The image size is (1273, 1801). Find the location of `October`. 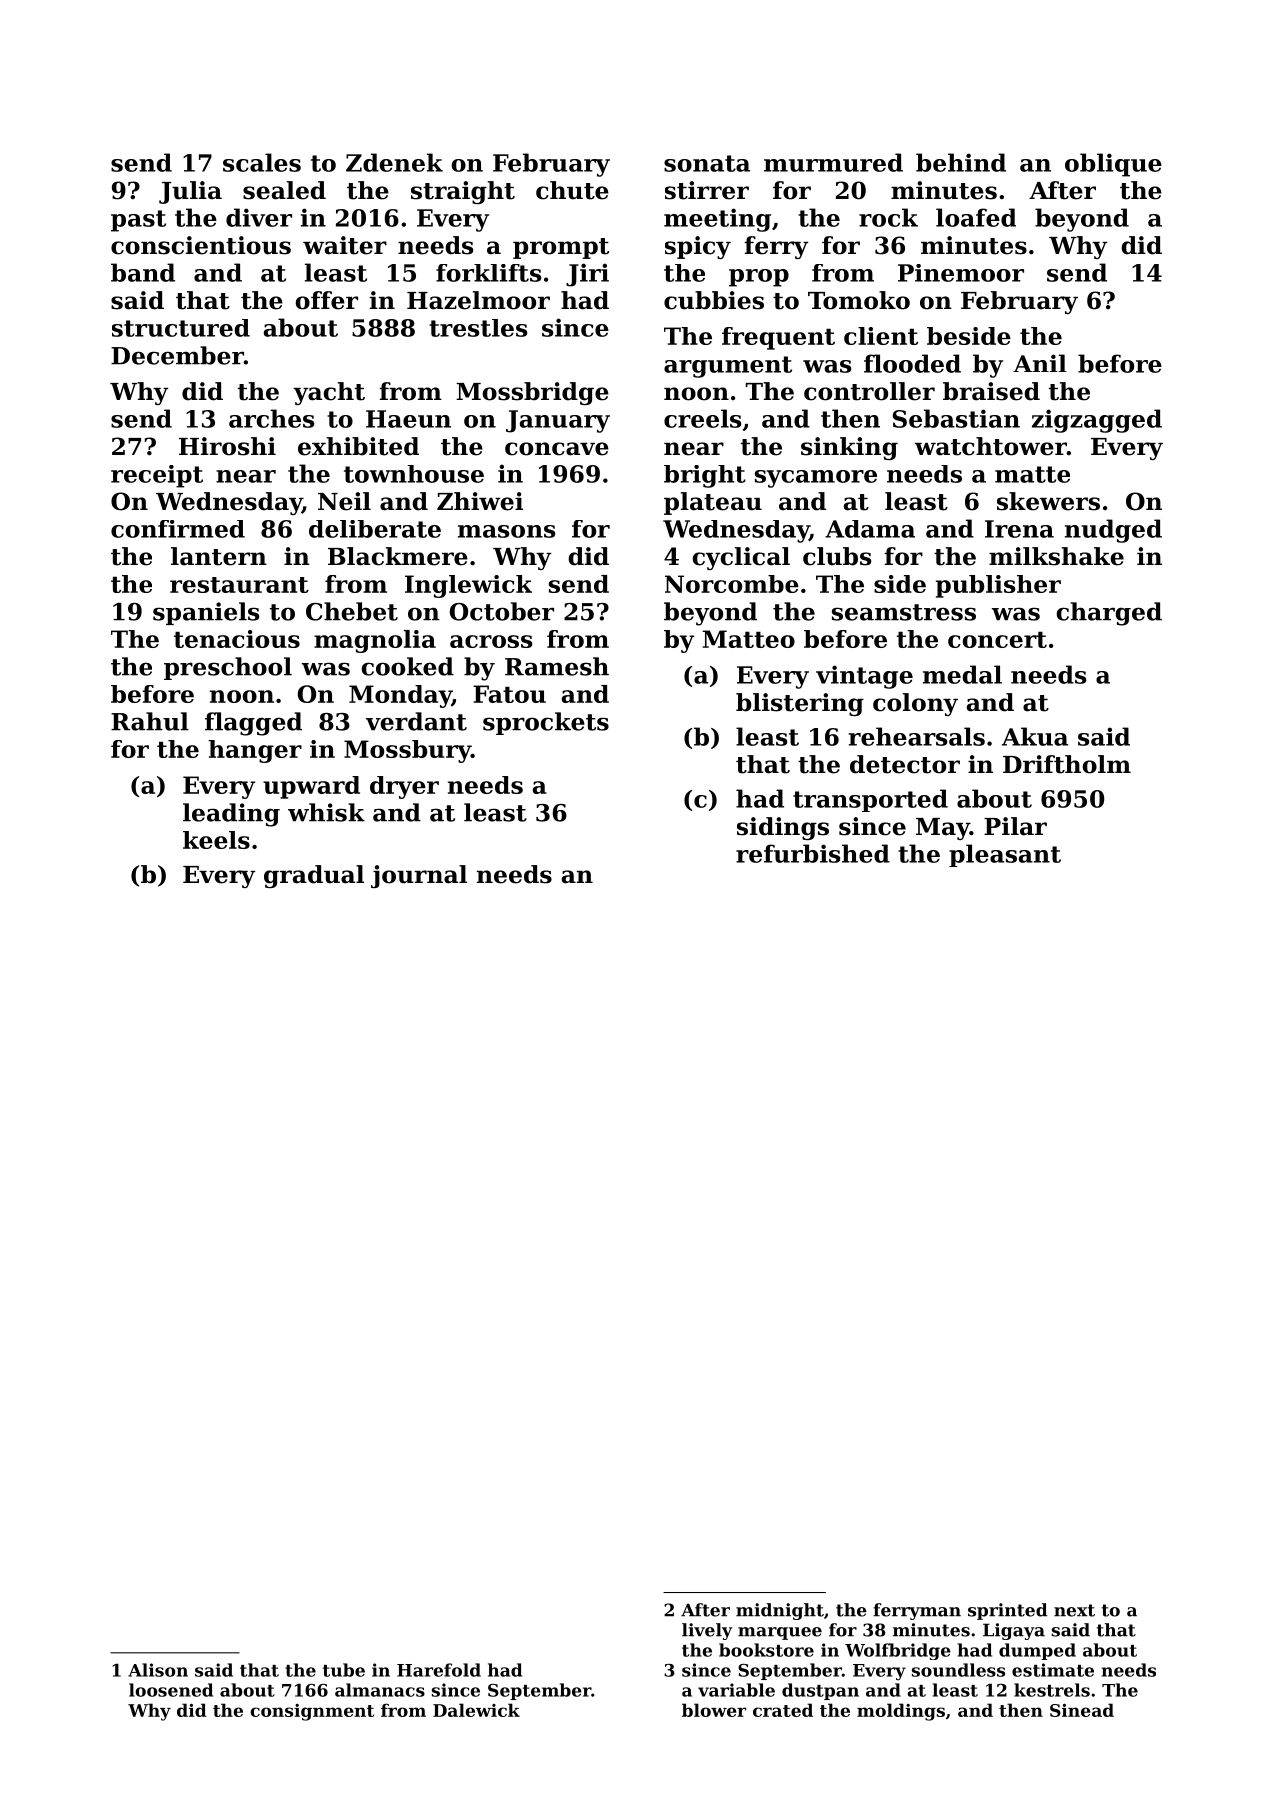

October is located at coordinates (502, 611).
